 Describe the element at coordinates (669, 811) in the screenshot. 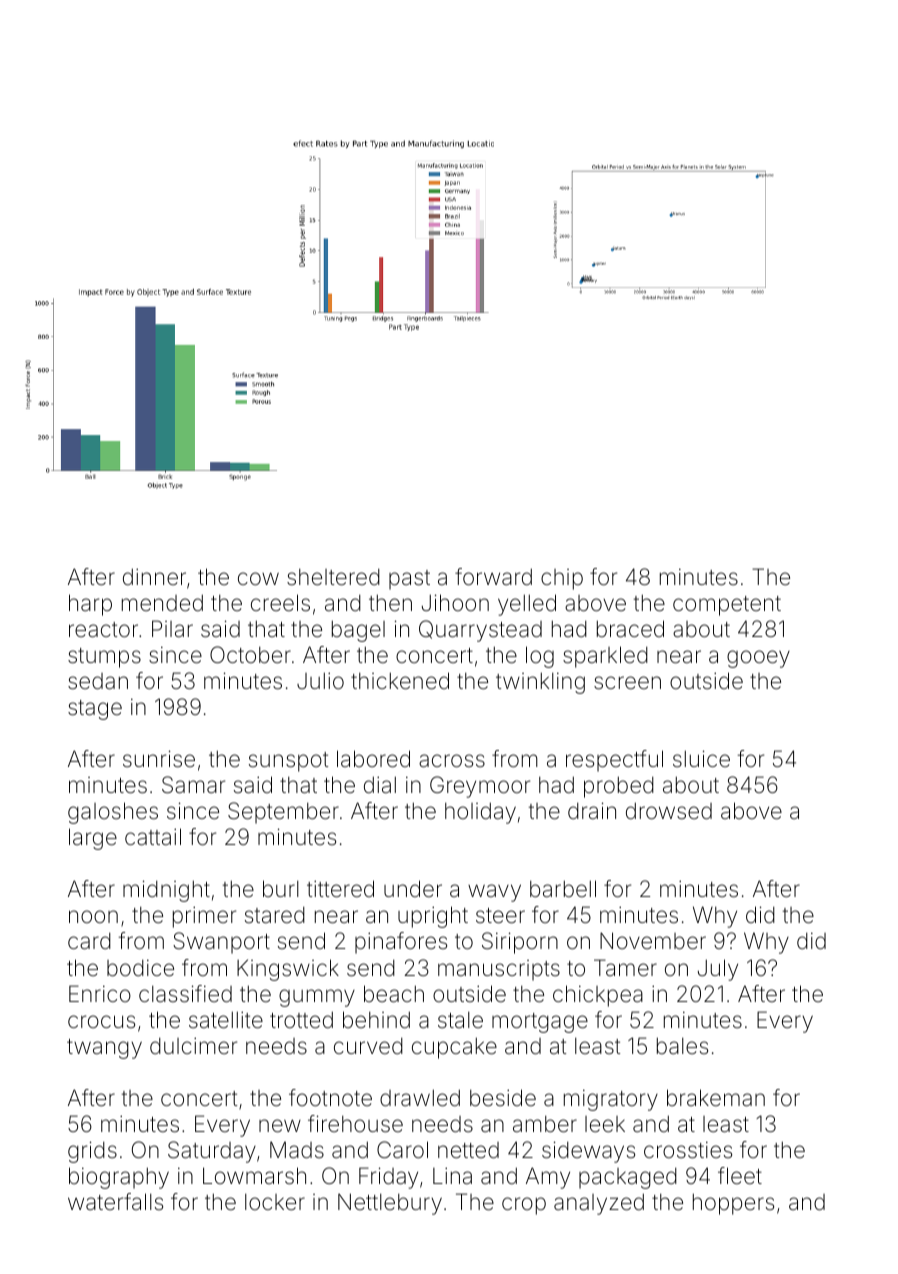

I see `drowsed` at that location.
